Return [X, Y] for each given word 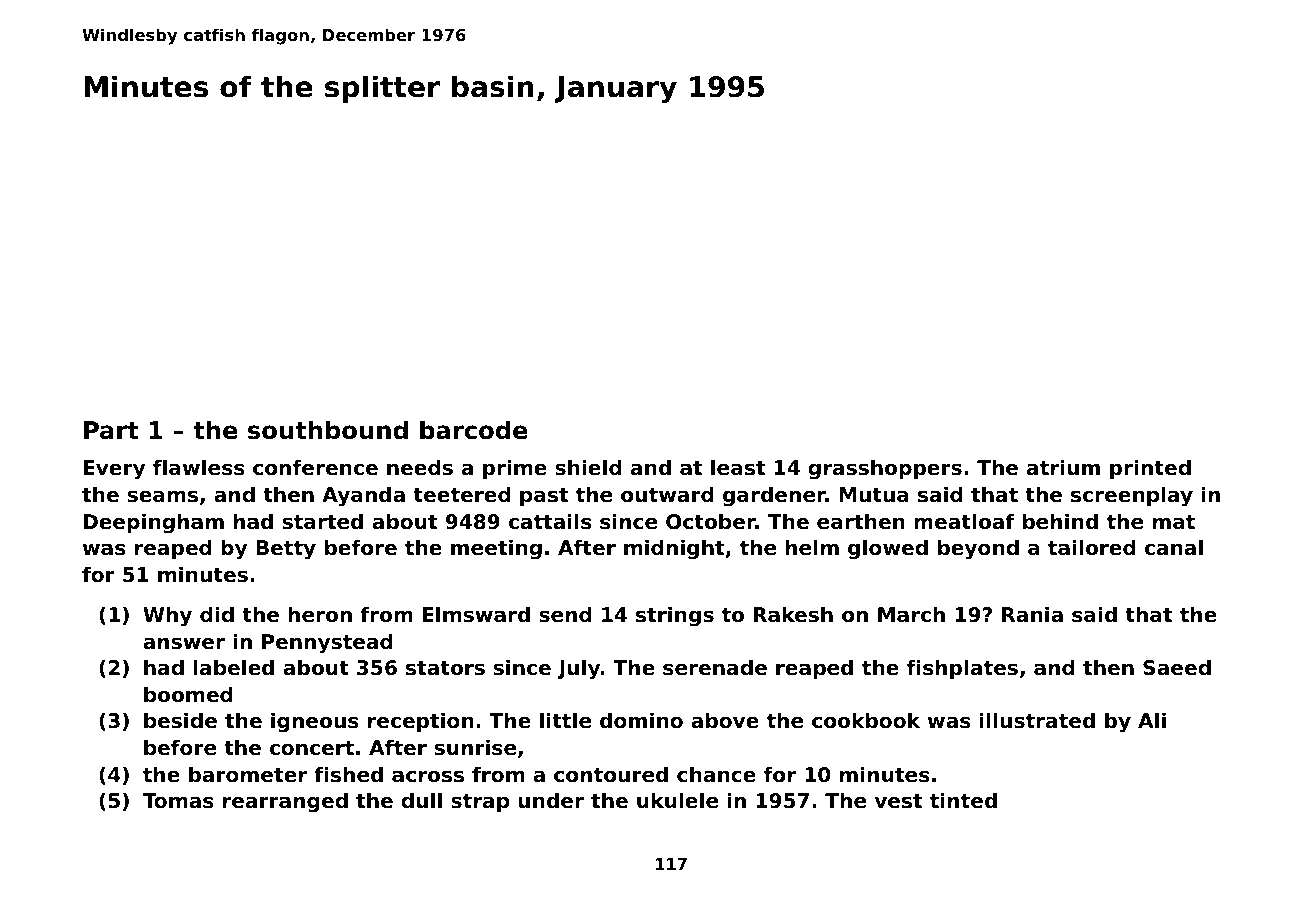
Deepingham [154, 523]
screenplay [1132, 496]
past [544, 497]
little [565, 720]
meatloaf [964, 521]
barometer [248, 774]
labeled [233, 667]
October [711, 521]
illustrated [1037, 720]
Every [114, 470]
